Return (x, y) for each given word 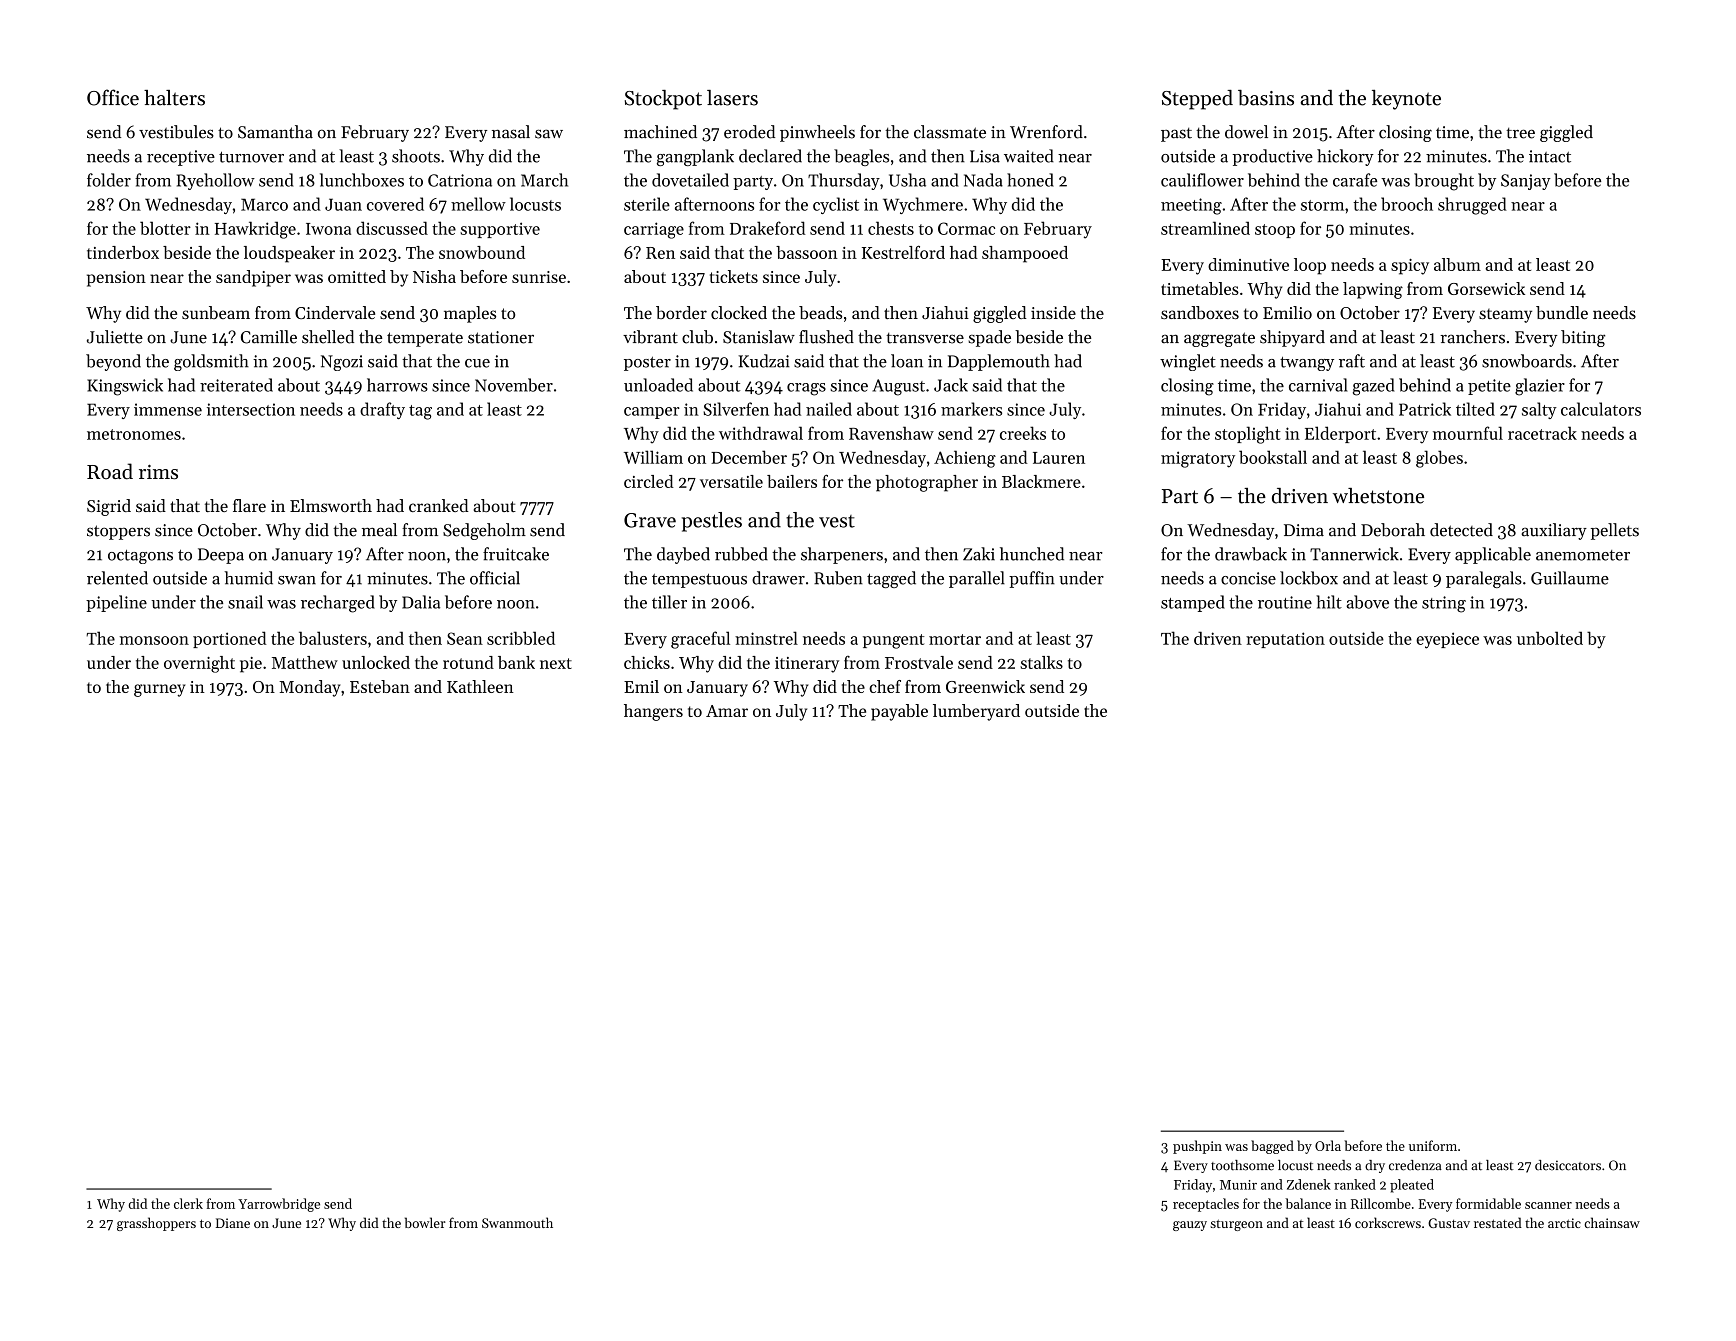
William (653, 457)
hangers (653, 712)
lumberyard (976, 712)
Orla (1328, 1145)
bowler (425, 1222)
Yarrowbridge (279, 1205)
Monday (309, 688)
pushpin (1197, 1147)
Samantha (275, 132)
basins (1266, 98)
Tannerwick (1354, 554)
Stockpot (663, 100)
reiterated (236, 385)
